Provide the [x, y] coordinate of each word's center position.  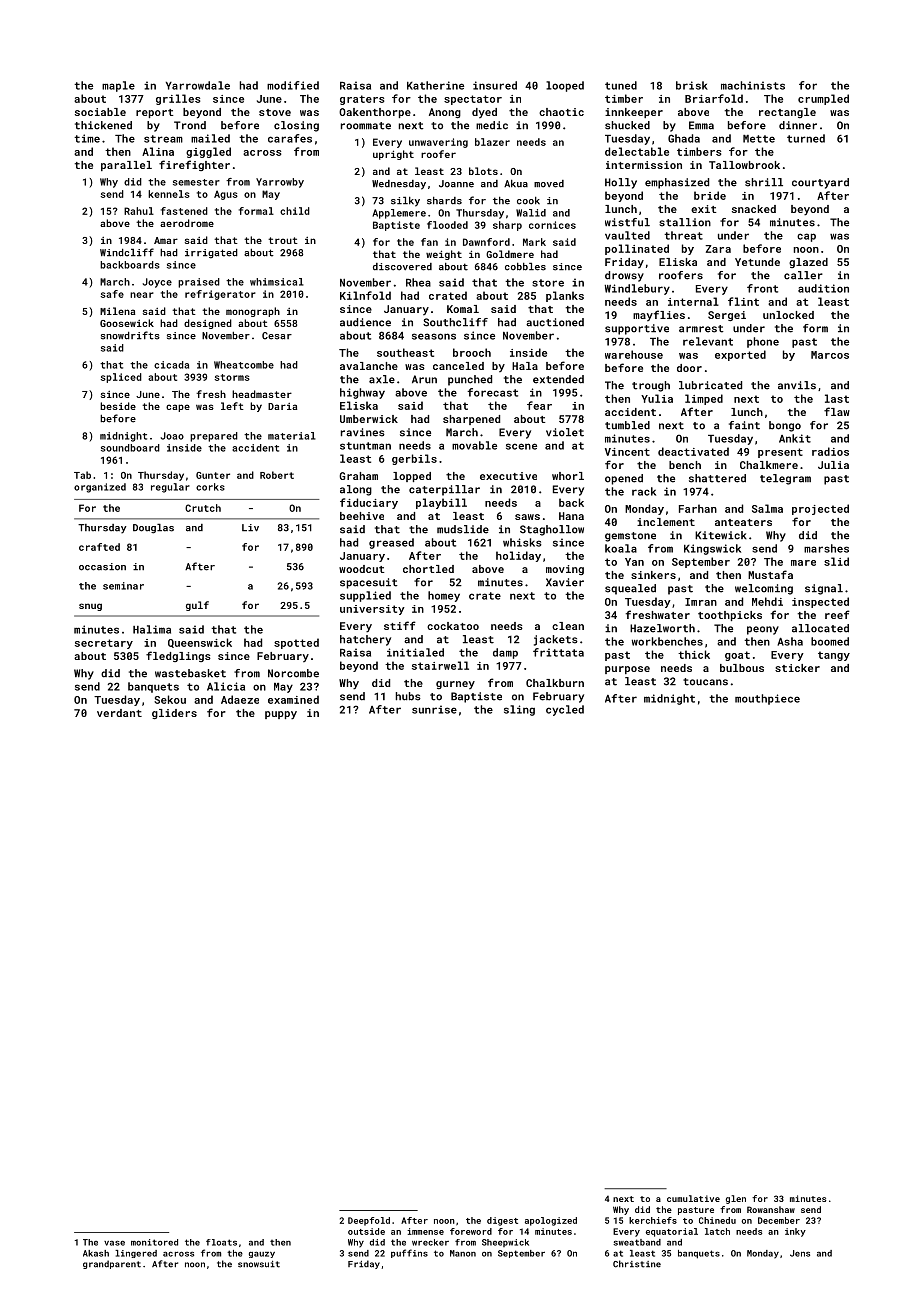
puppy [281, 715]
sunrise [434, 709]
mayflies [659, 315]
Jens [800, 1253]
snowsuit [259, 1264]
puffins [409, 1253]
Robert [277, 475]
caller [803, 275]
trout [283, 240]
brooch [472, 352]
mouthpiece [767, 699]
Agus [226, 195]
